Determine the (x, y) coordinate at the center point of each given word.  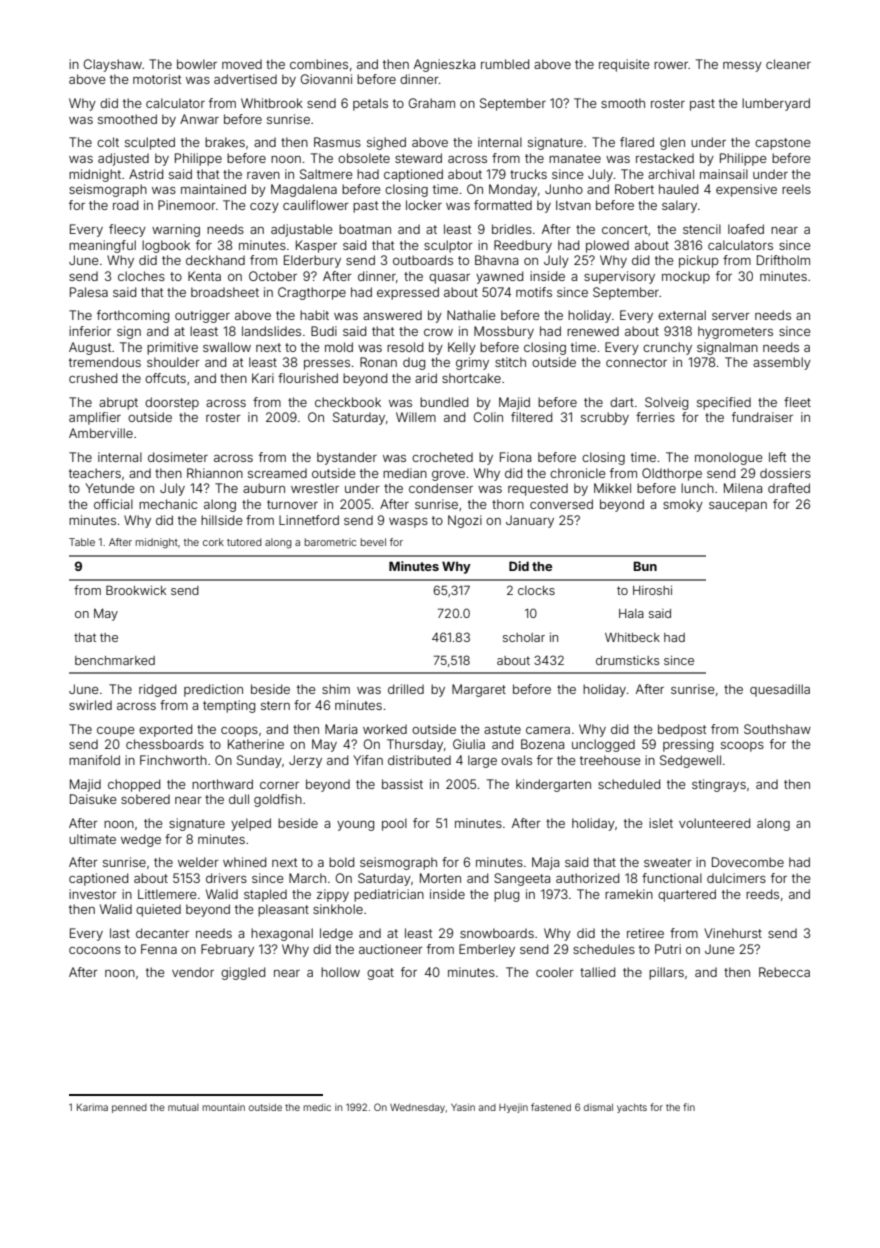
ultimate (92, 839)
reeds (762, 894)
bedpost (682, 730)
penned (129, 1108)
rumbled (505, 64)
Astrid (146, 174)
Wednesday (417, 1108)
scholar (524, 637)
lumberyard (776, 104)
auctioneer (391, 949)
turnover (292, 504)
